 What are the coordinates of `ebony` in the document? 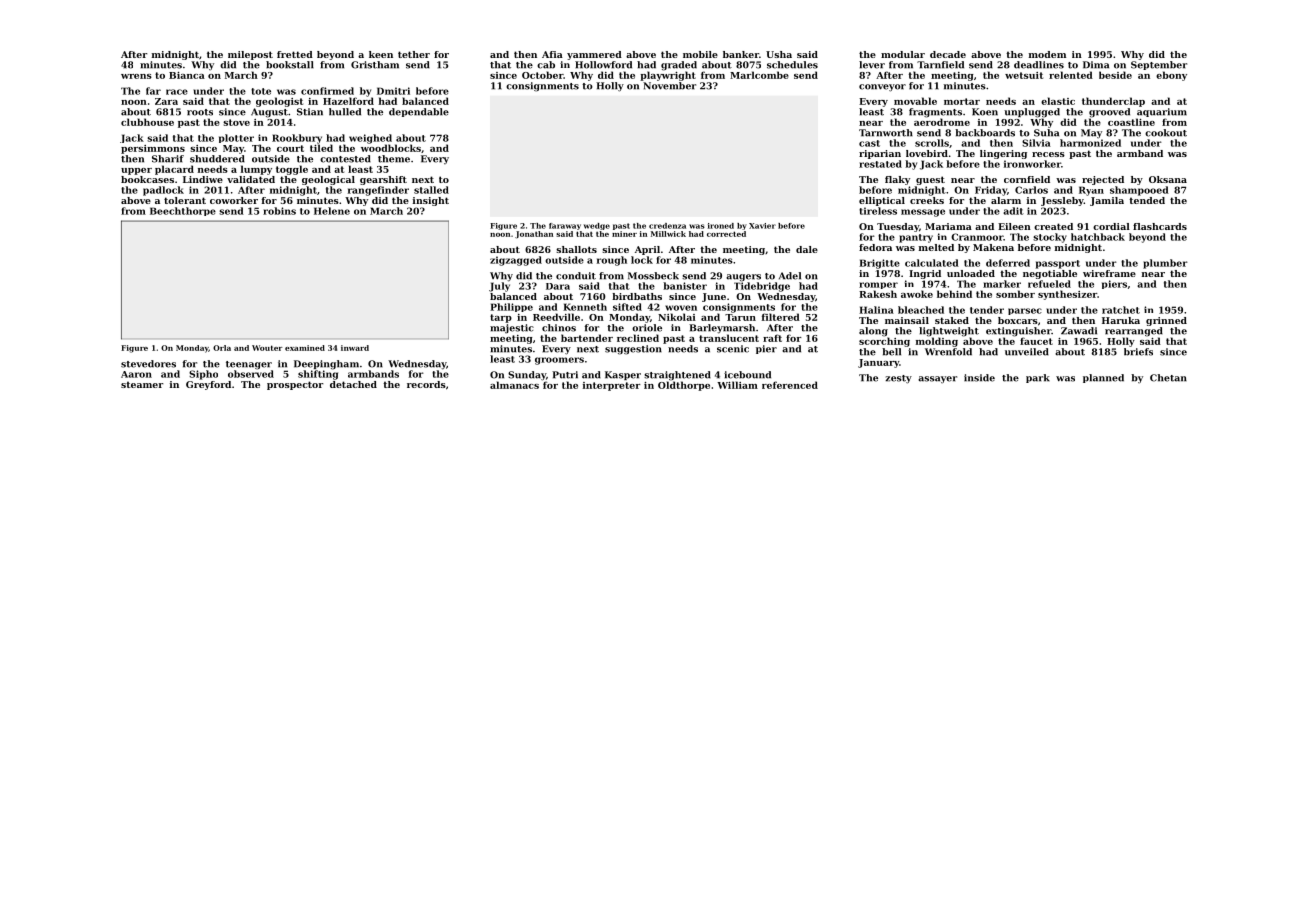 It's located at (1171, 76).
